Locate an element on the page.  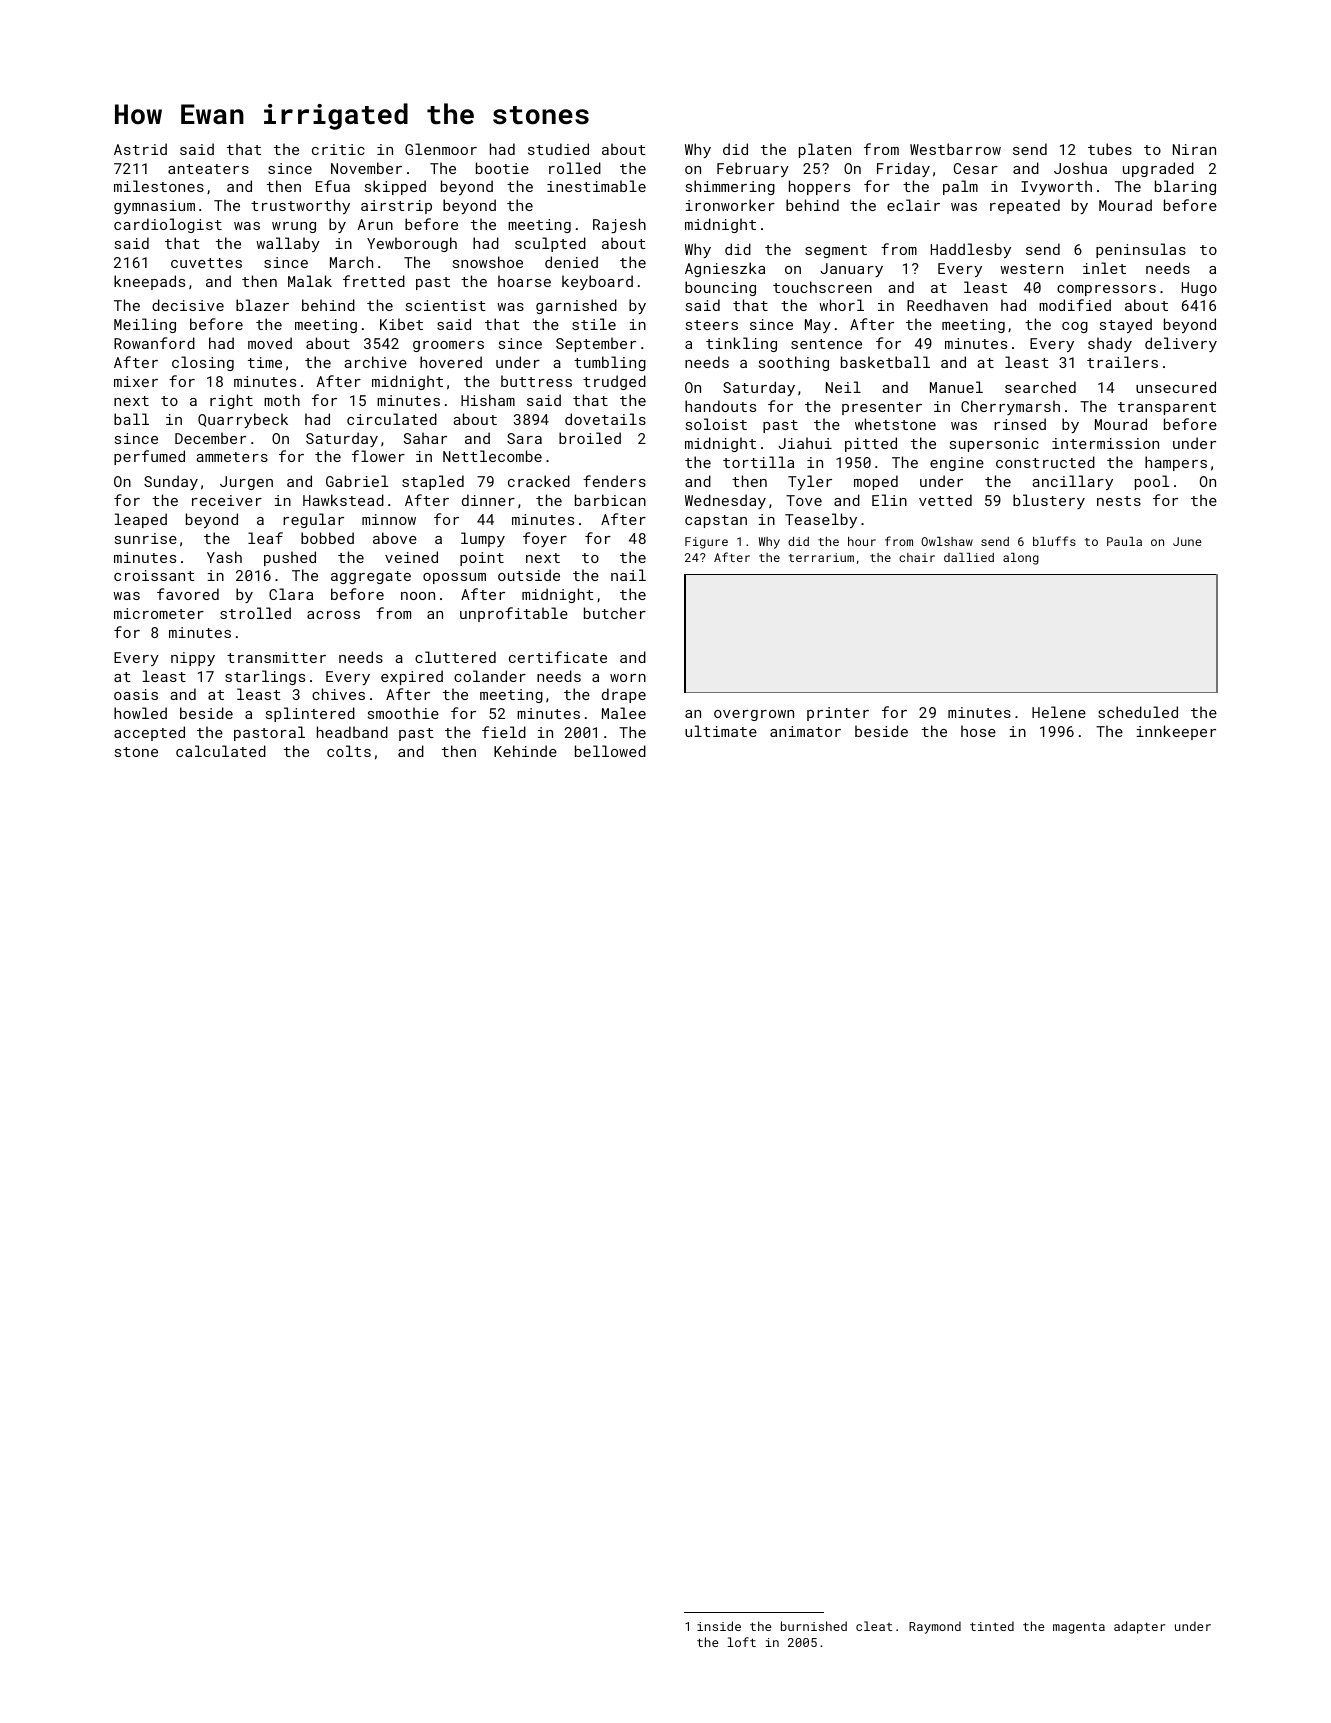
loft is located at coordinates (742, 1642).
